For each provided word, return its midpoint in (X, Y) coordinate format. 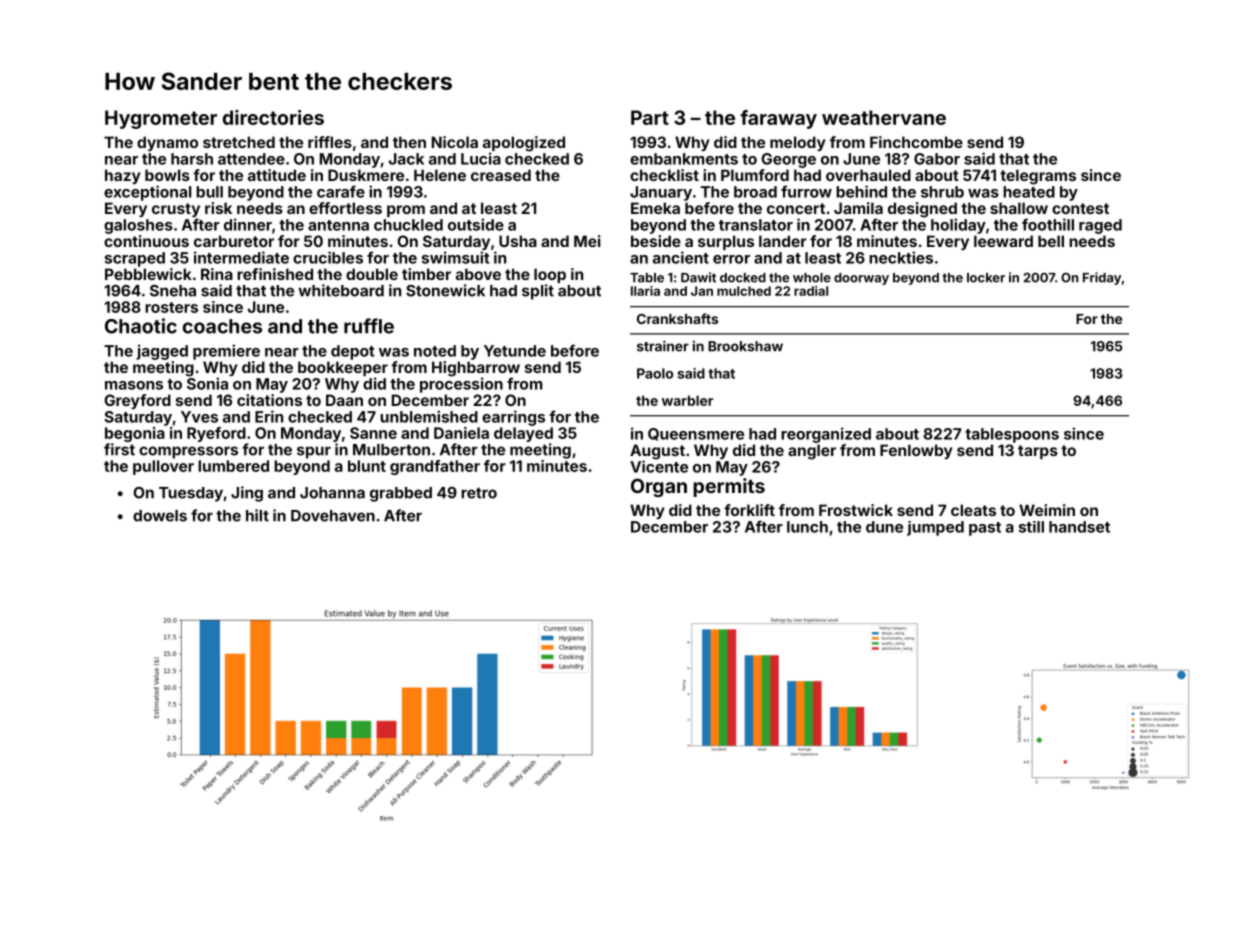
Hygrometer (161, 119)
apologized (524, 144)
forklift (749, 510)
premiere (226, 352)
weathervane (884, 117)
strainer (663, 346)
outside (476, 224)
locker (986, 278)
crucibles (328, 257)
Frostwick (856, 510)
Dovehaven (333, 516)
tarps (1038, 452)
